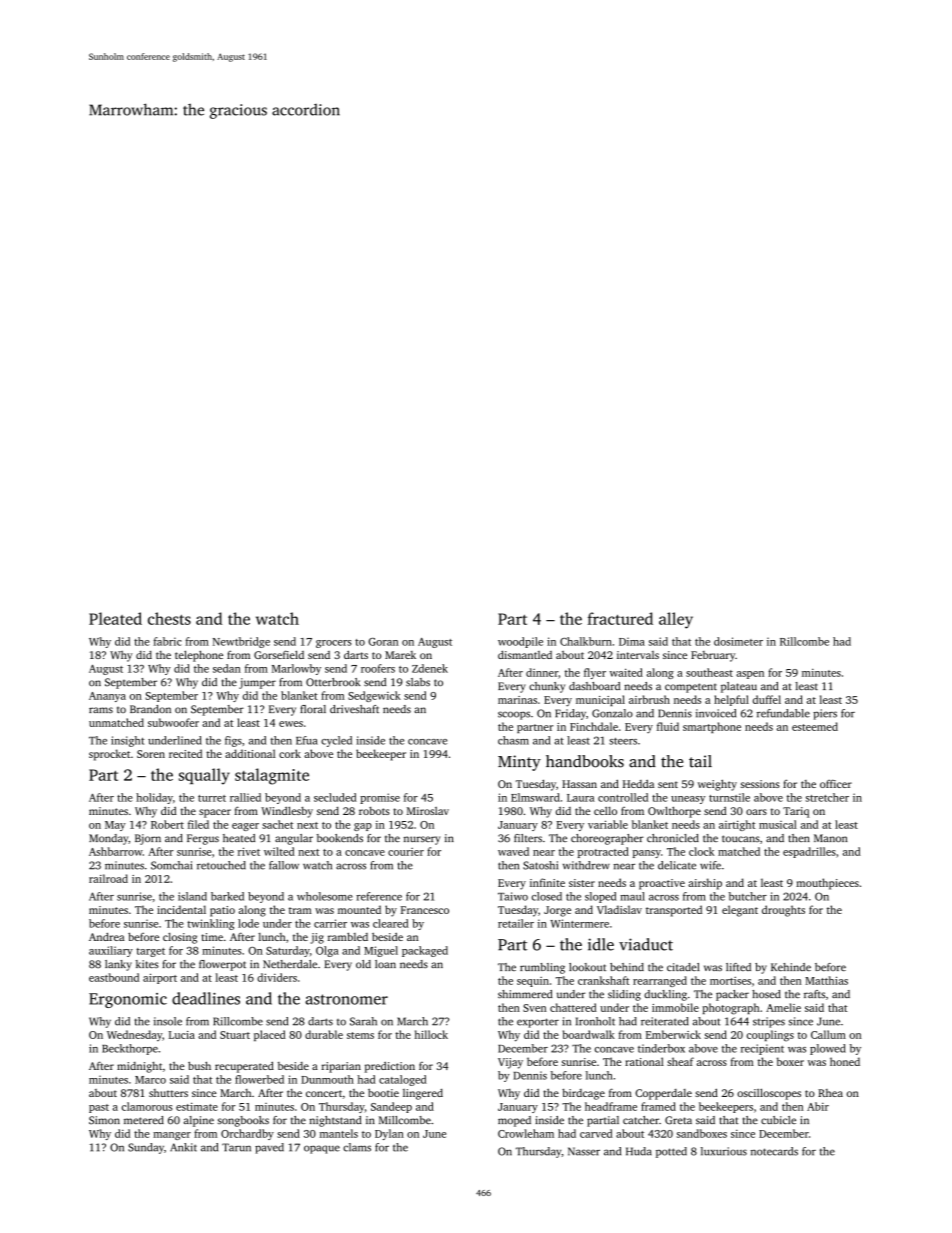  Describe the element at coordinates (738, 641) in the screenshot. I see `dosimeter` at that location.
